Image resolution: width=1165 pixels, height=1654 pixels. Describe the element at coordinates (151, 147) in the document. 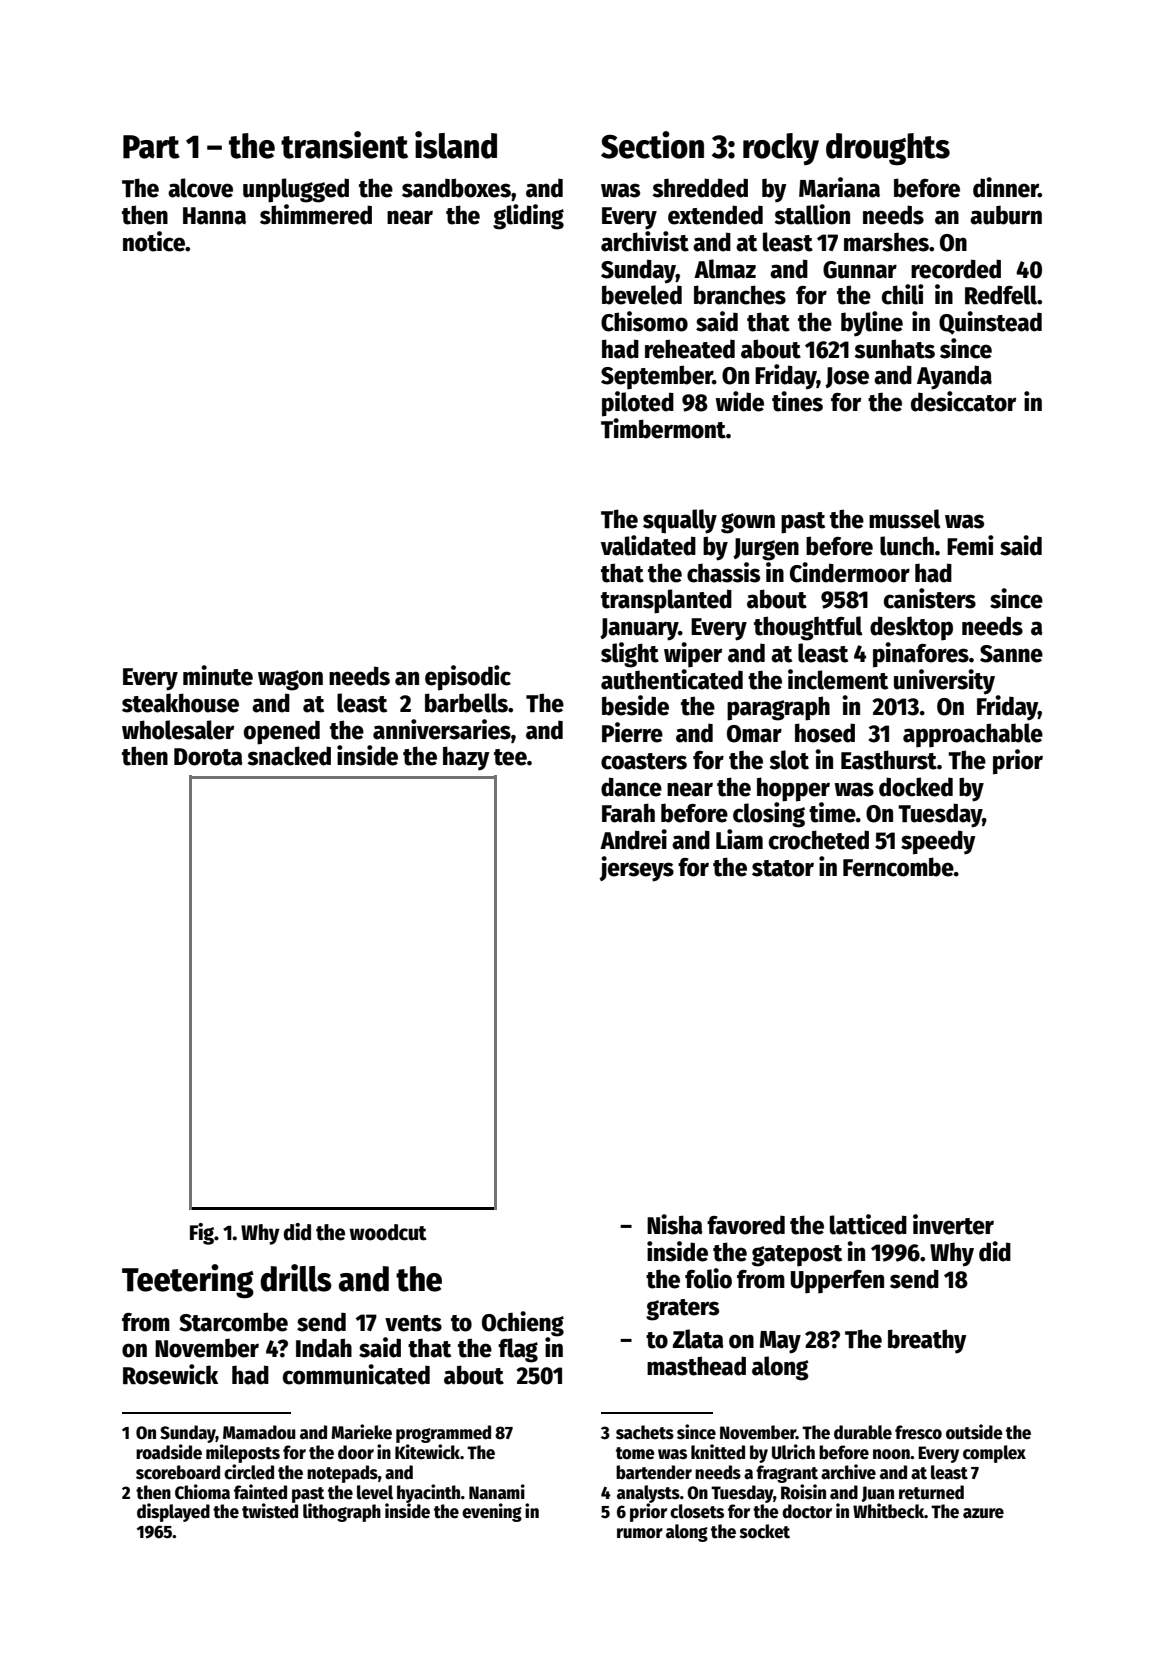

I see `Part` at that location.
